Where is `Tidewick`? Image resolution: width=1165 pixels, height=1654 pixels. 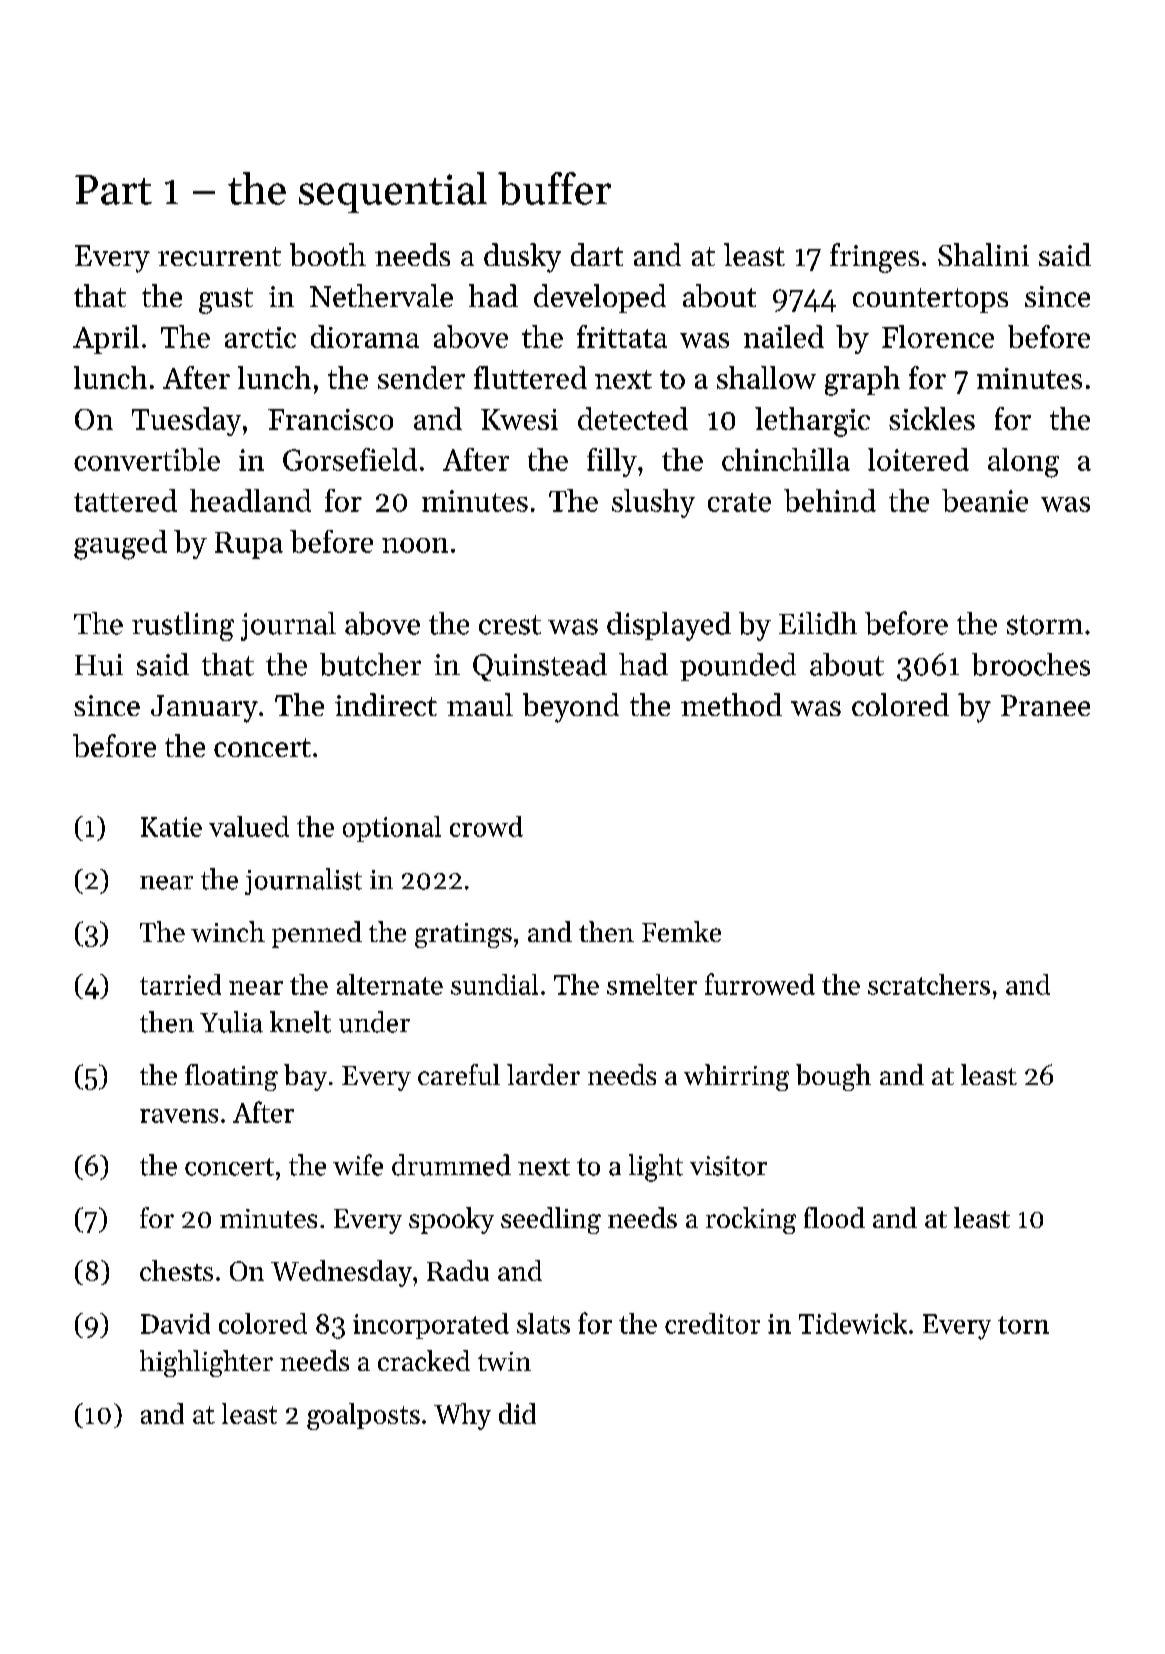
Tidewick is located at coordinates (853, 1323).
